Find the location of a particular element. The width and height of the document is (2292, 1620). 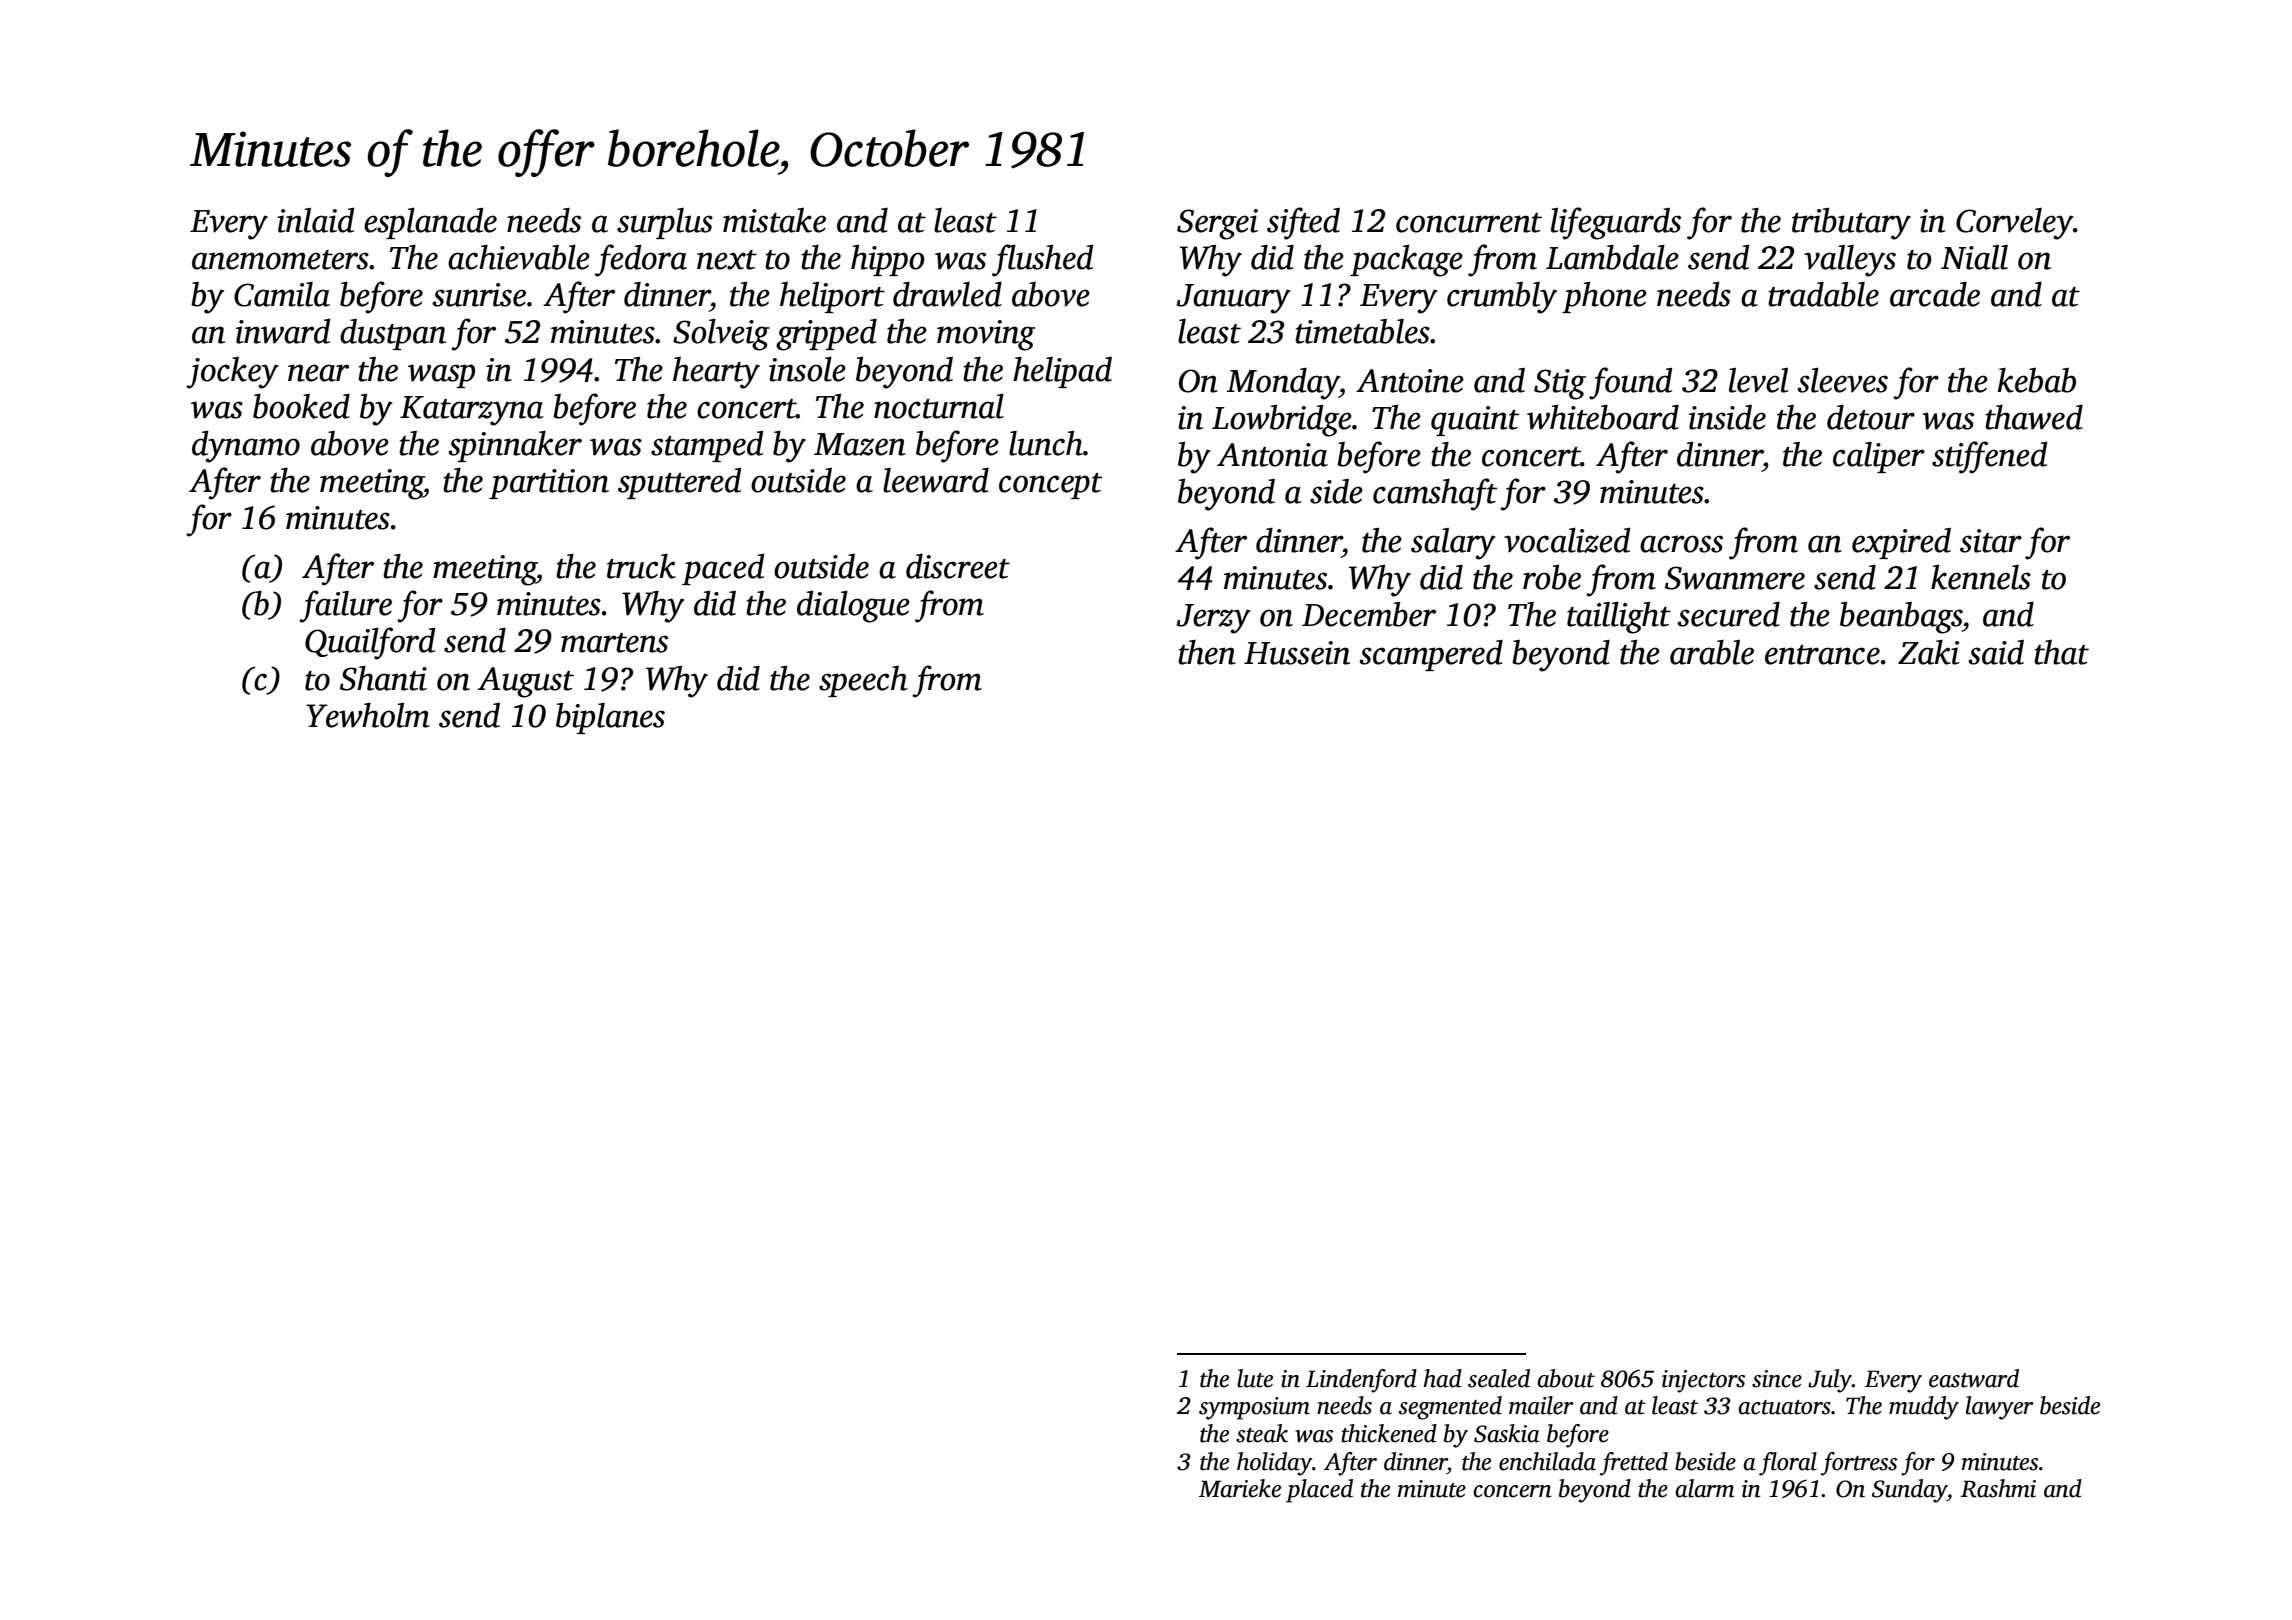

tributary is located at coordinates (1851, 224).
